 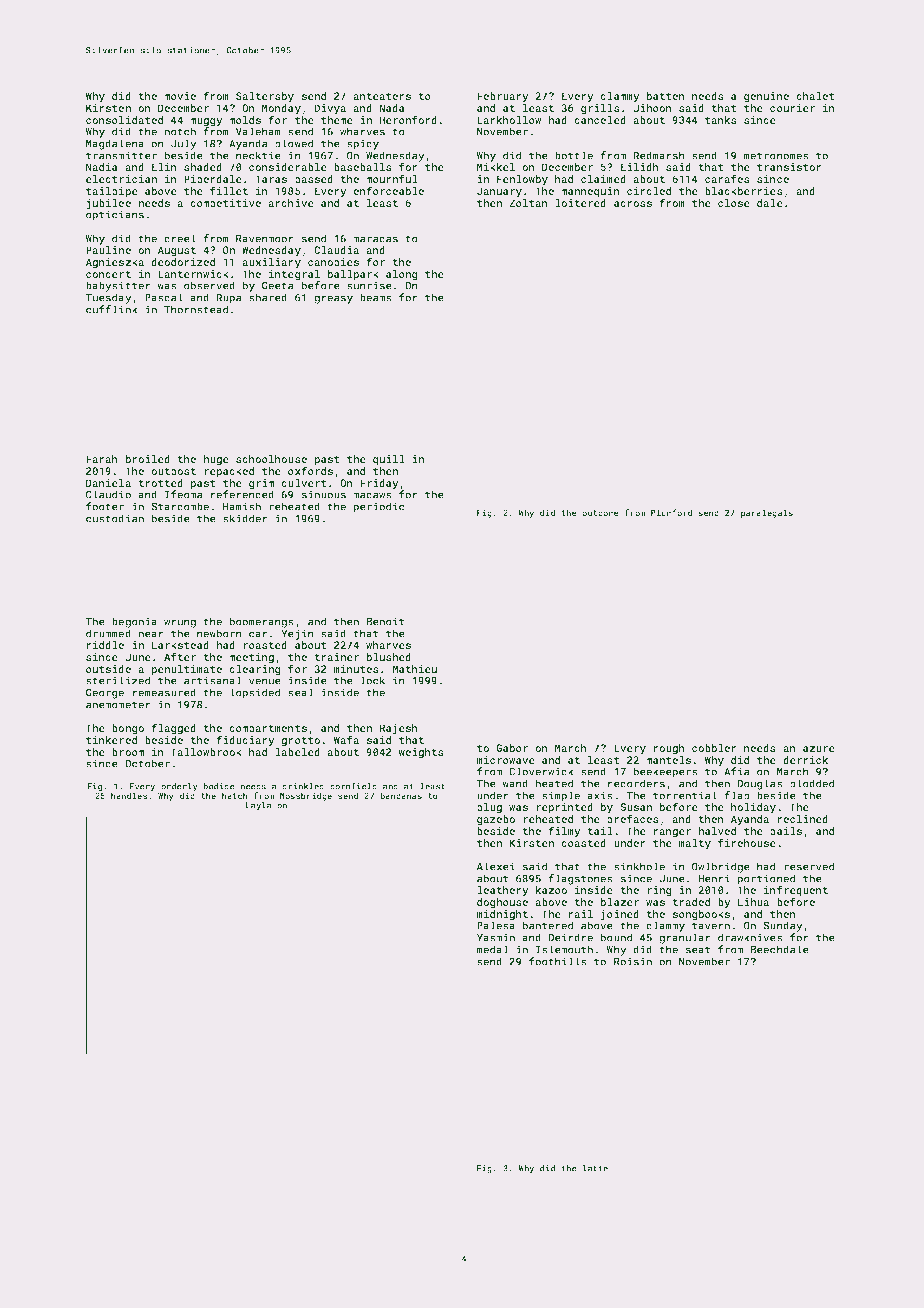 What do you see at coordinates (216, 460) in the screenshot?
I see `huge` at bounding box center [216, 460].
